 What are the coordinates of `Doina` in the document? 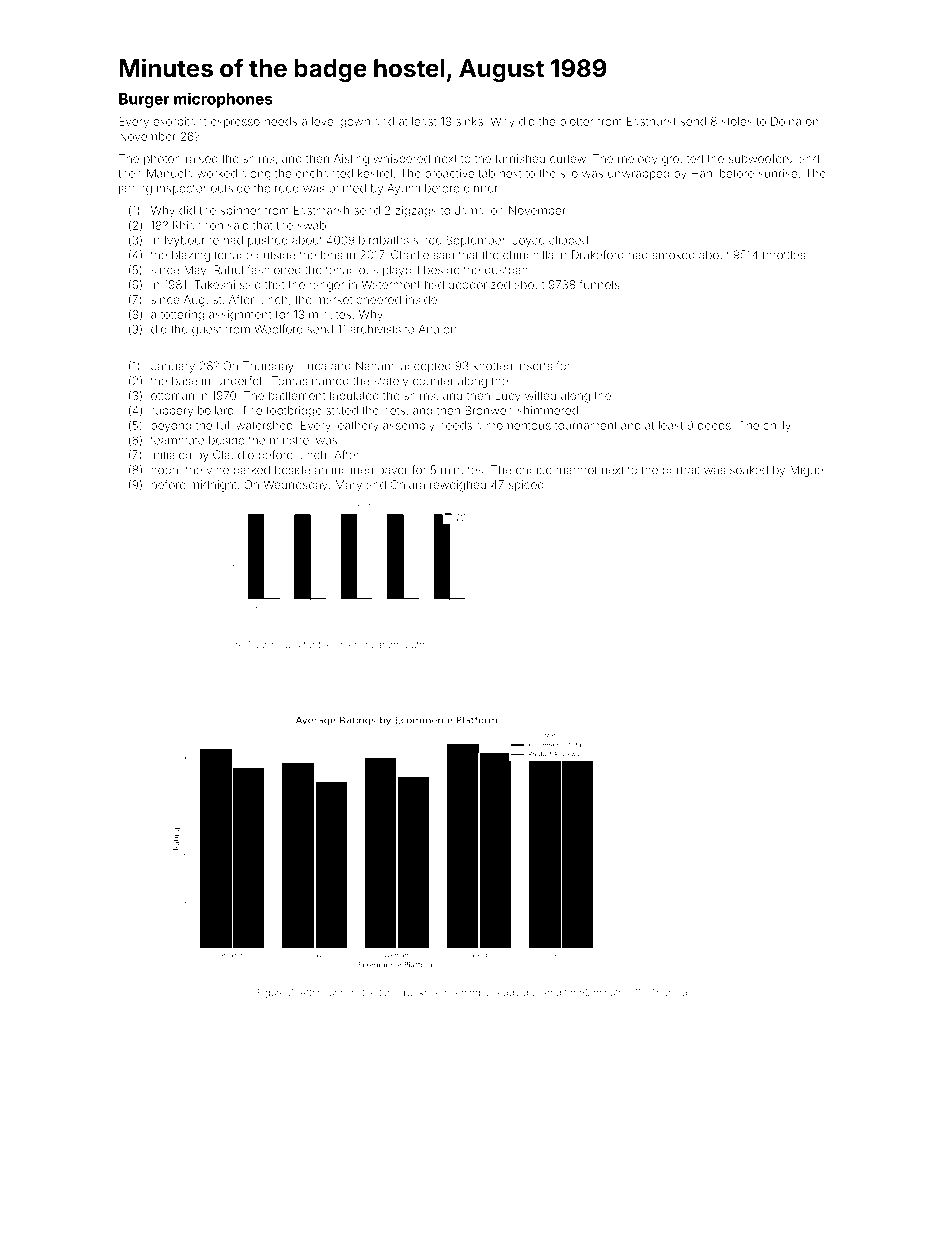 It's located at (786, 121).
